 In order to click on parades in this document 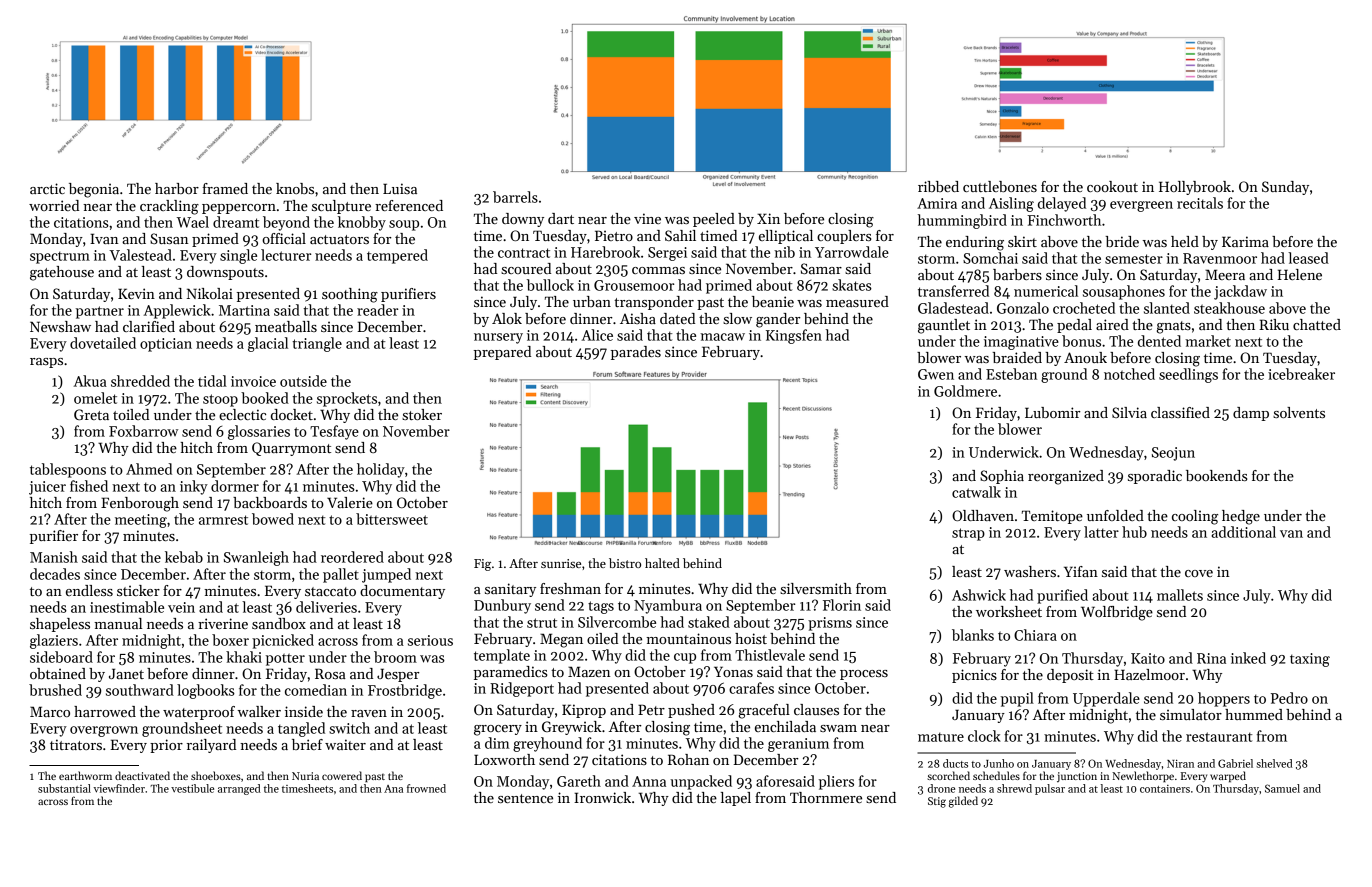, I will do `click(636, 353)`.
